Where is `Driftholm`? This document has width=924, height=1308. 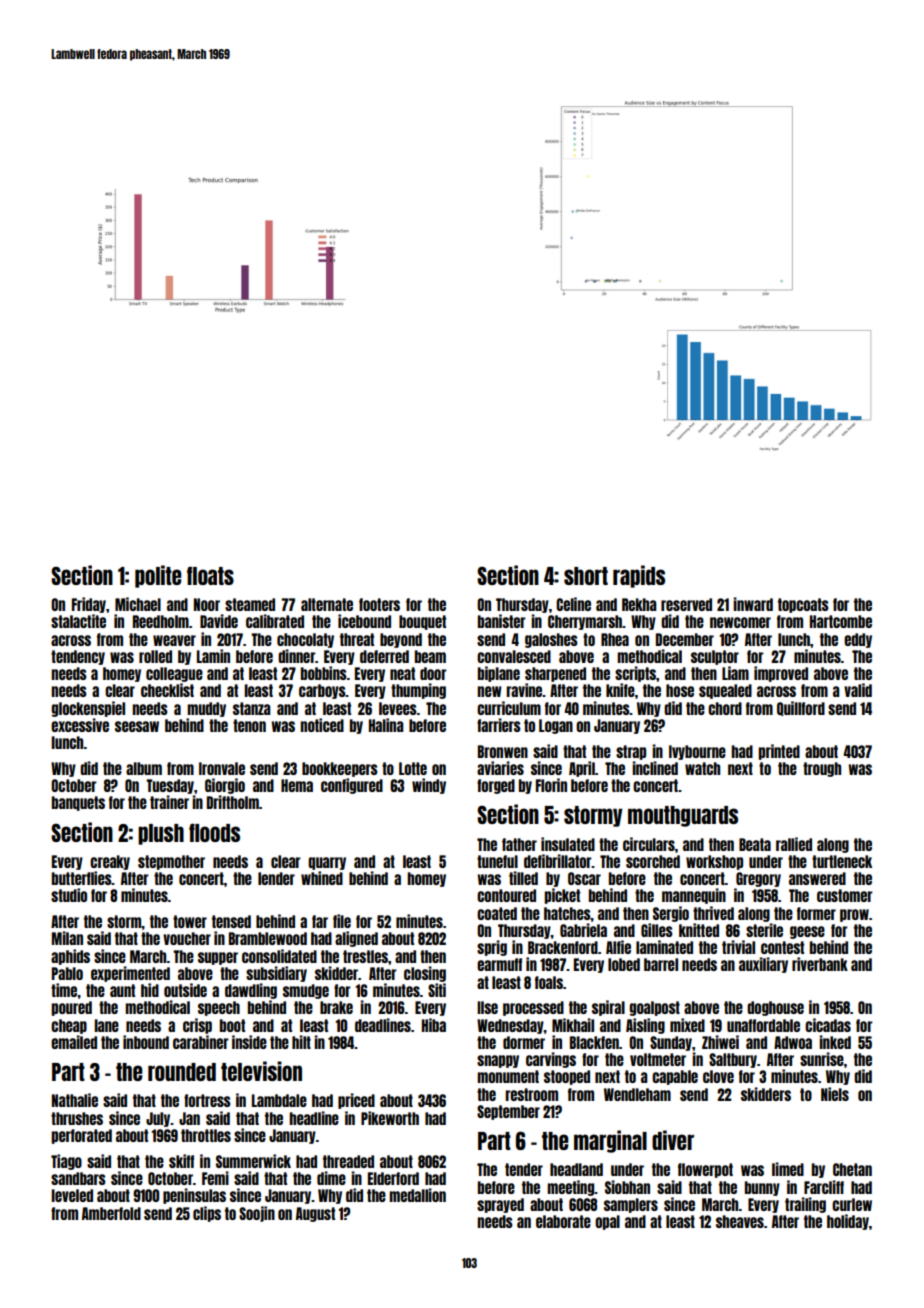
Driftholm is located at coordinates (233, 802).
